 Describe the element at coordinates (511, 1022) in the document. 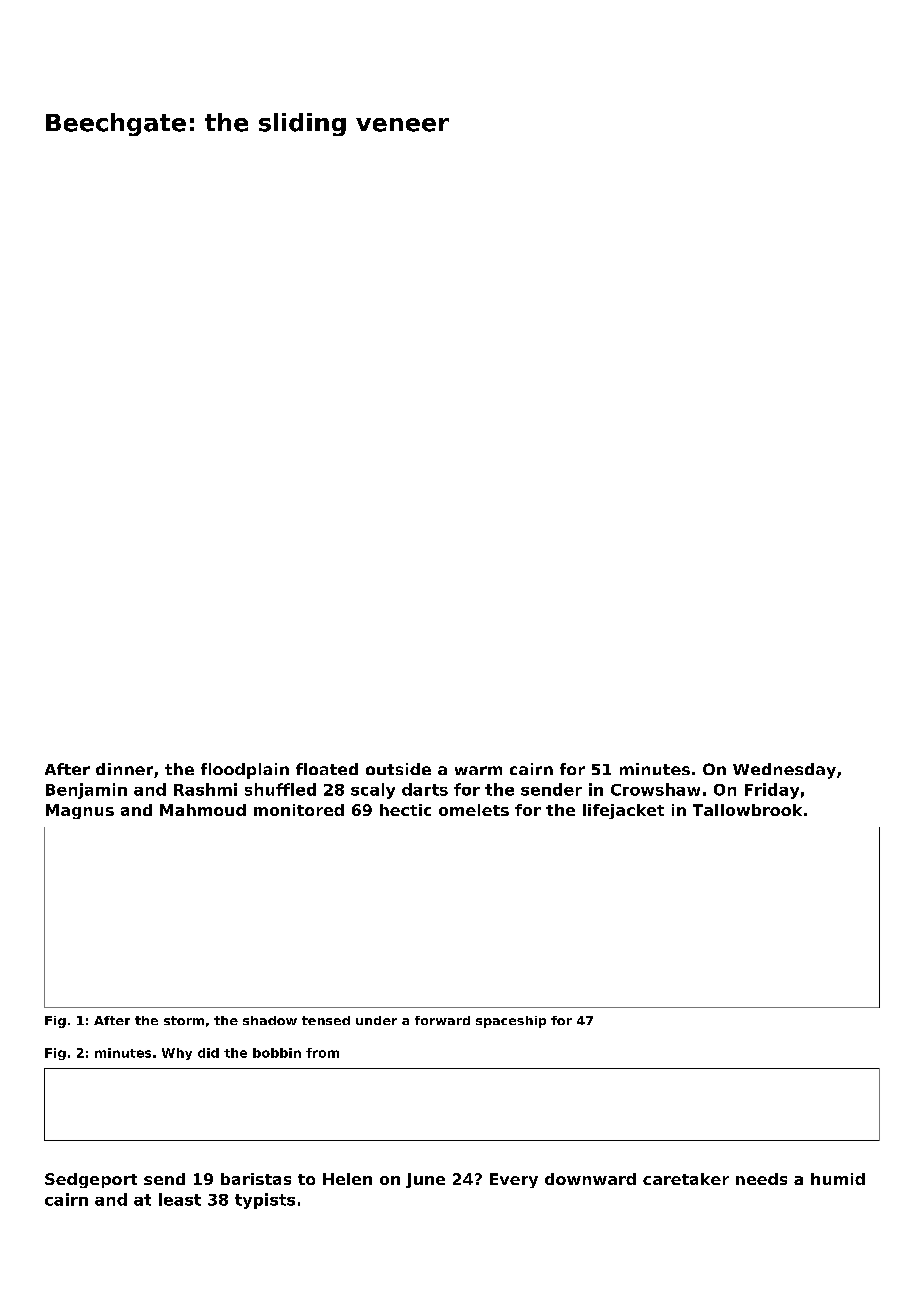

I see `spaceship` at that location.
